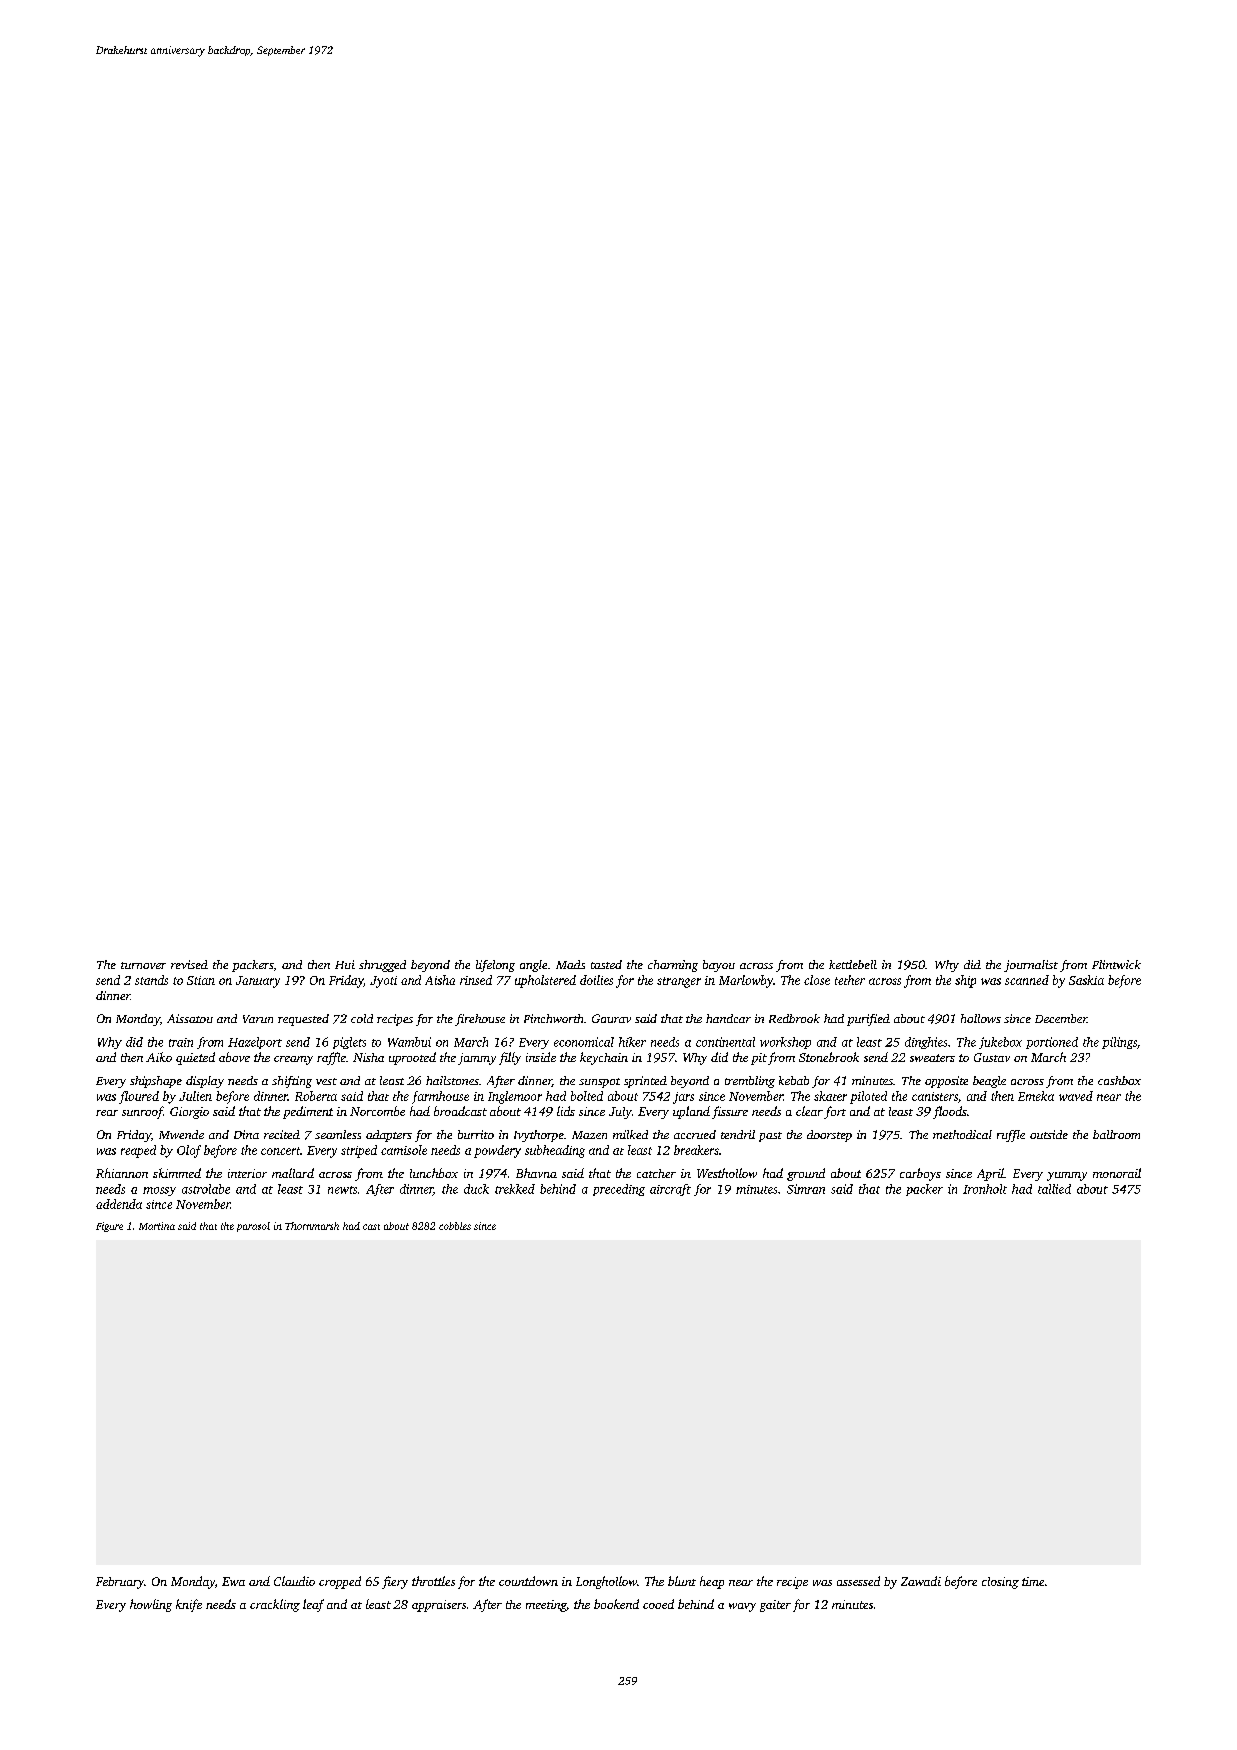 The height and width of the screenshot is (1750, 1237). What do you see at coordinates (342, 1190) in the screenshot?
I see `newts` at bounding box center [342, 1190].
